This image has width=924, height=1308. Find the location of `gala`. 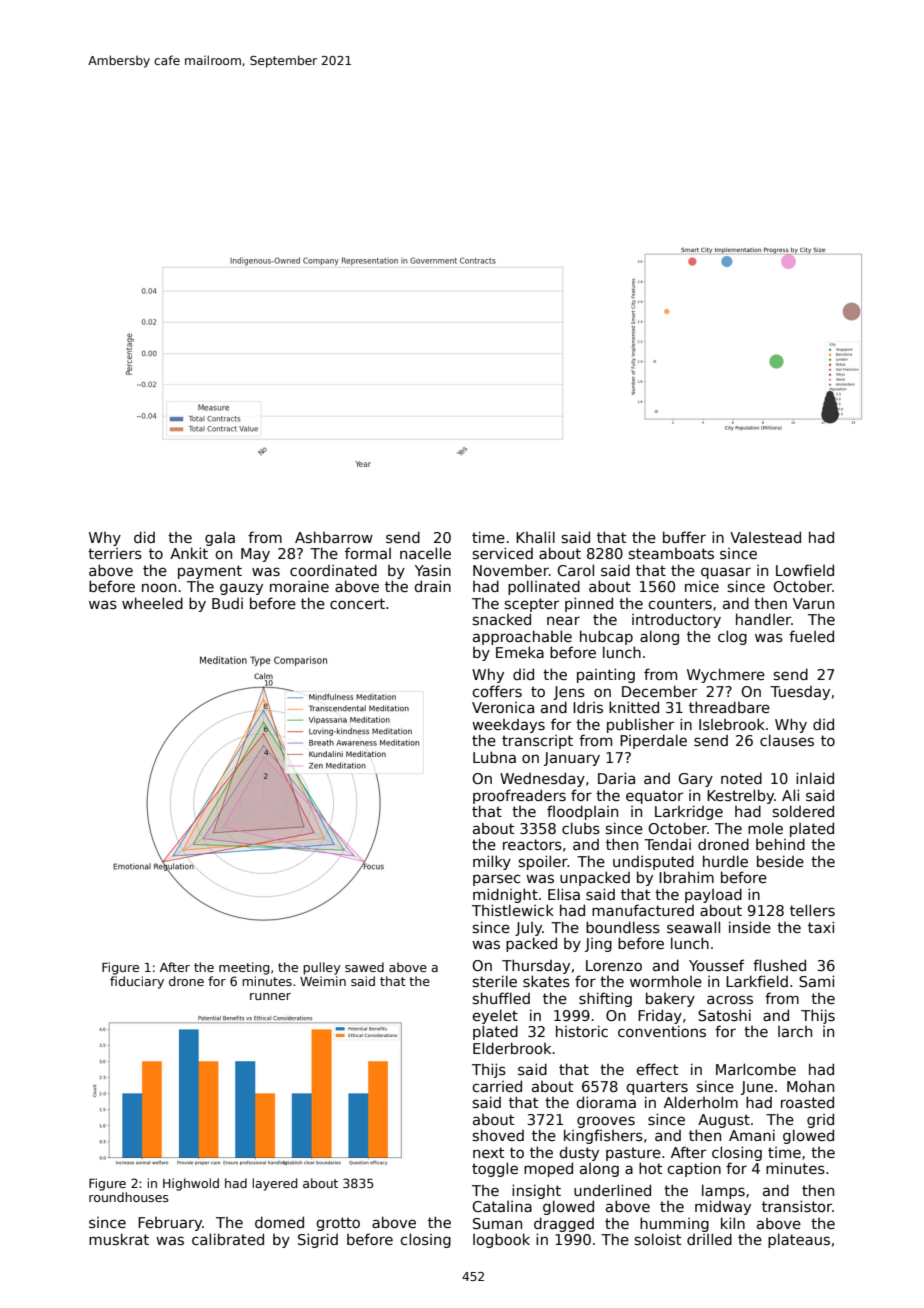

gala is located at coordinates (220, 539).
